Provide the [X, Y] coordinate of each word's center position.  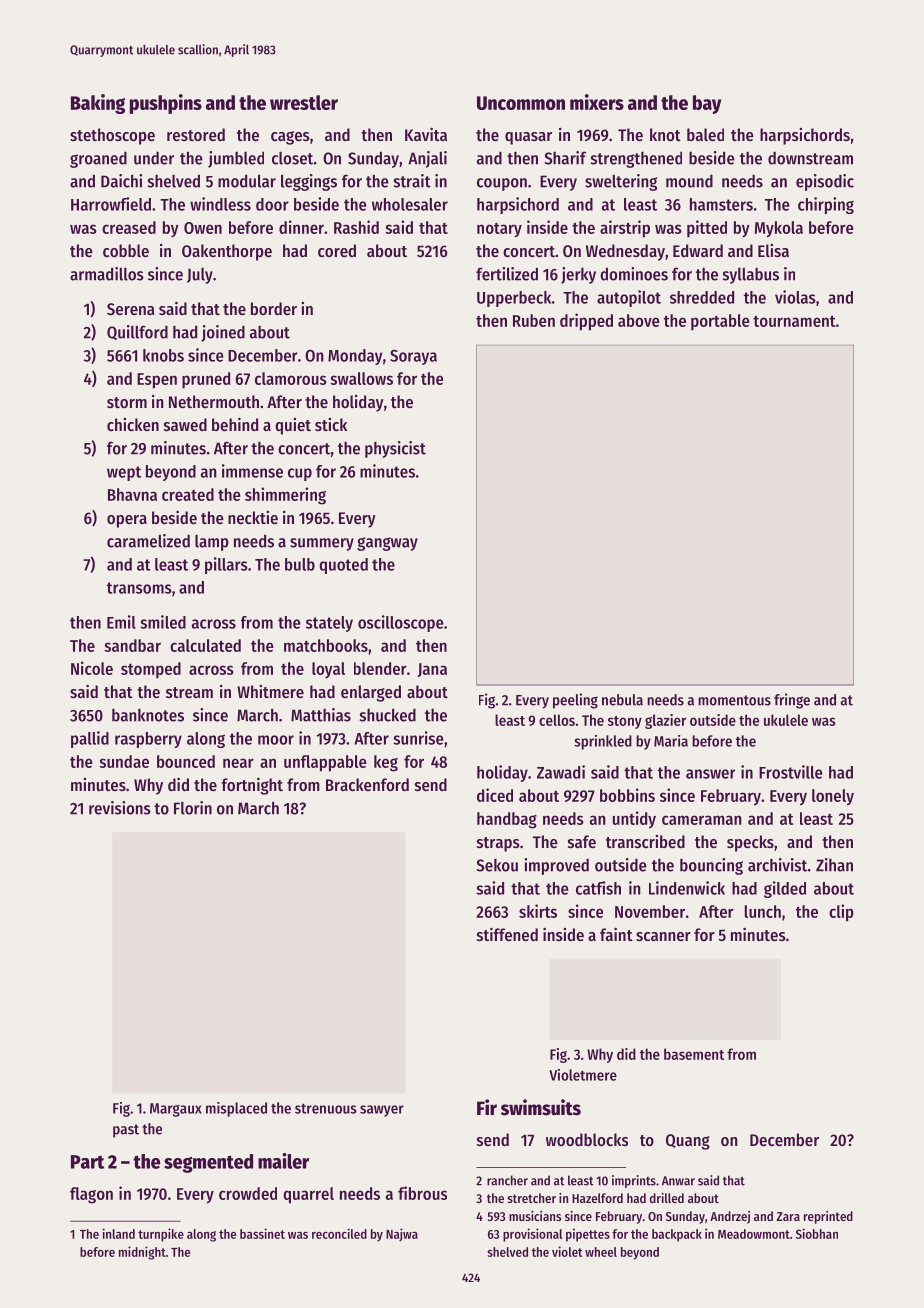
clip [841, 913]
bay [707, 104]
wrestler [304, 102]
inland [118, 1233]
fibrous [422, 1193]
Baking [98, 104]
